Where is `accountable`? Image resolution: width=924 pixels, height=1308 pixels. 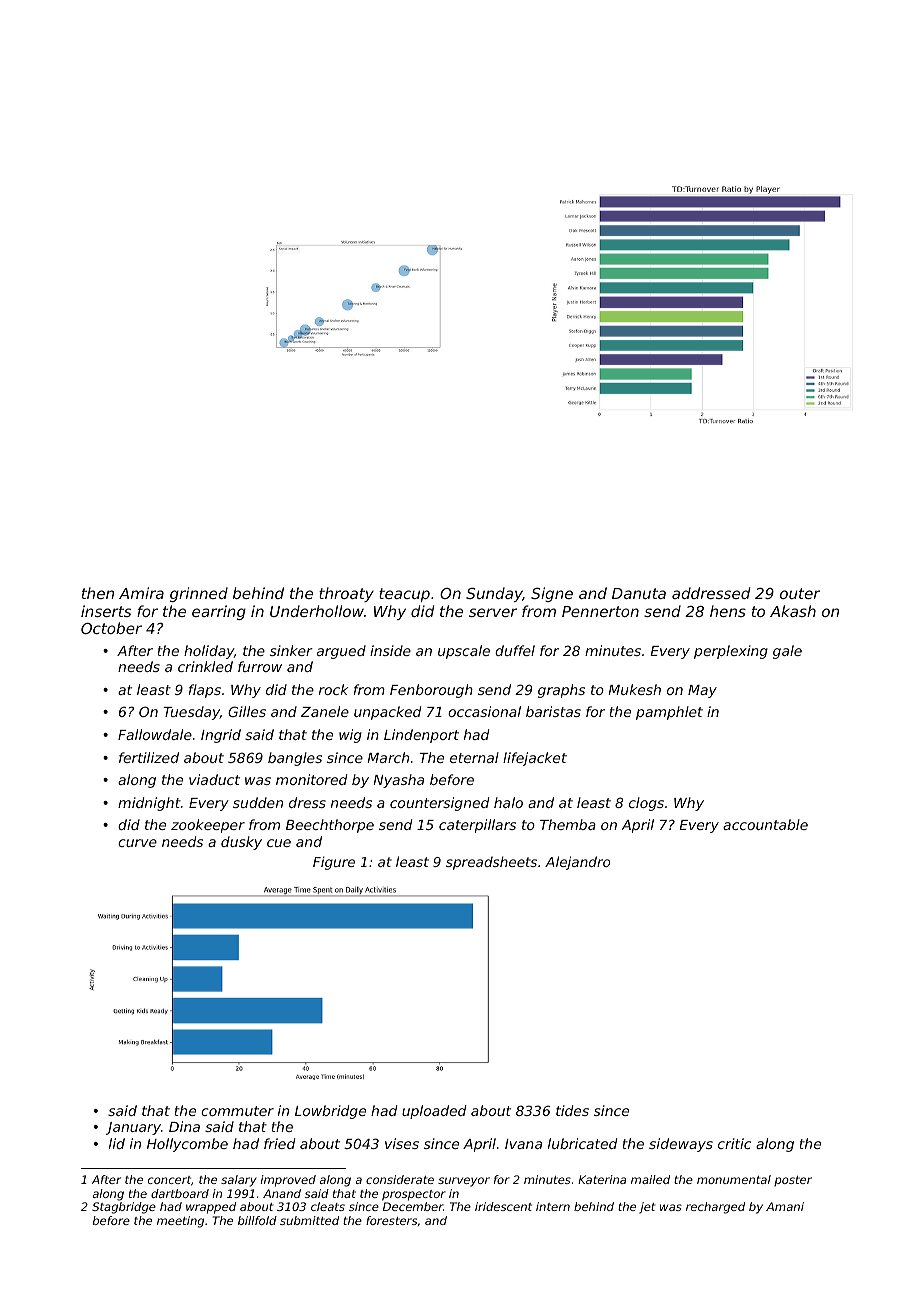
accountable is located at coordinates (765, 824).
